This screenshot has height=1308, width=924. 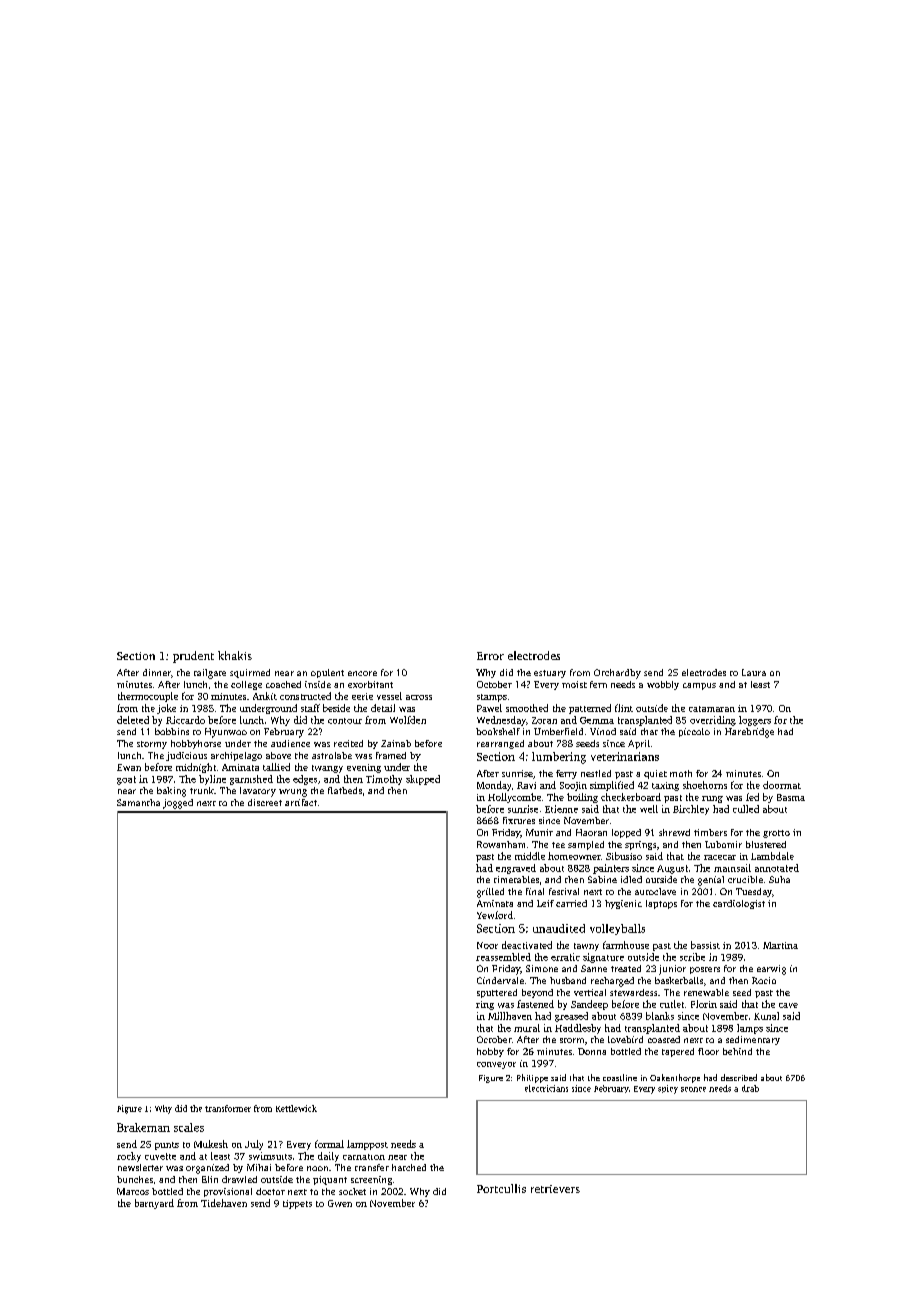 I want to click on khakis, so click(x=235, y=655).
